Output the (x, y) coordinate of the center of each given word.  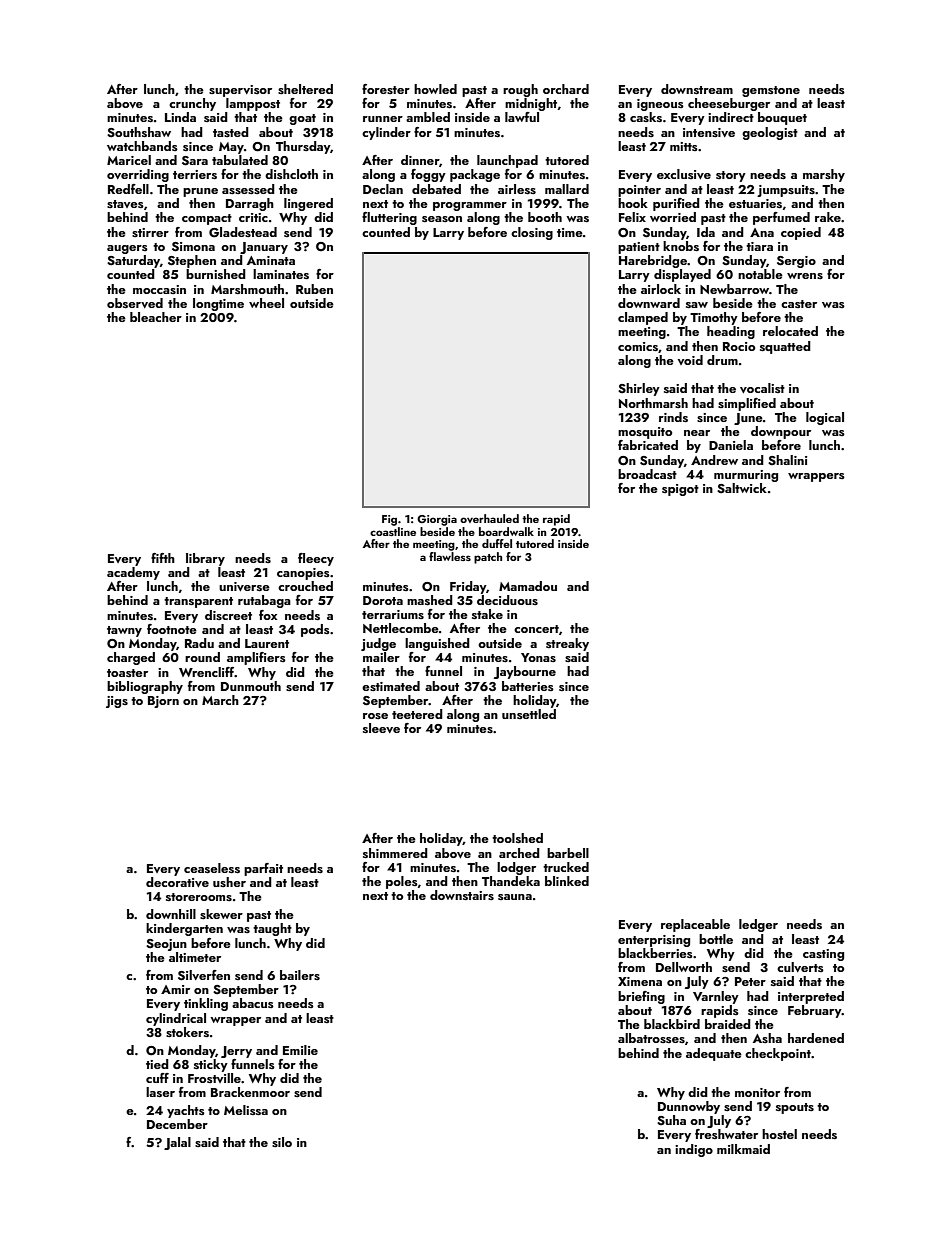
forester (386, 89)
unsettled (529, 714)
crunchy (192, 104)
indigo (694, 1150)
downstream (697, 89)
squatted (785, 347)
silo (282, 1142)
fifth (163, 558)
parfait (263, 869)
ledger (758, 925)
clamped (643, 318)
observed (135, 303)
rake (828, 217)
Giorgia (437, 520)
